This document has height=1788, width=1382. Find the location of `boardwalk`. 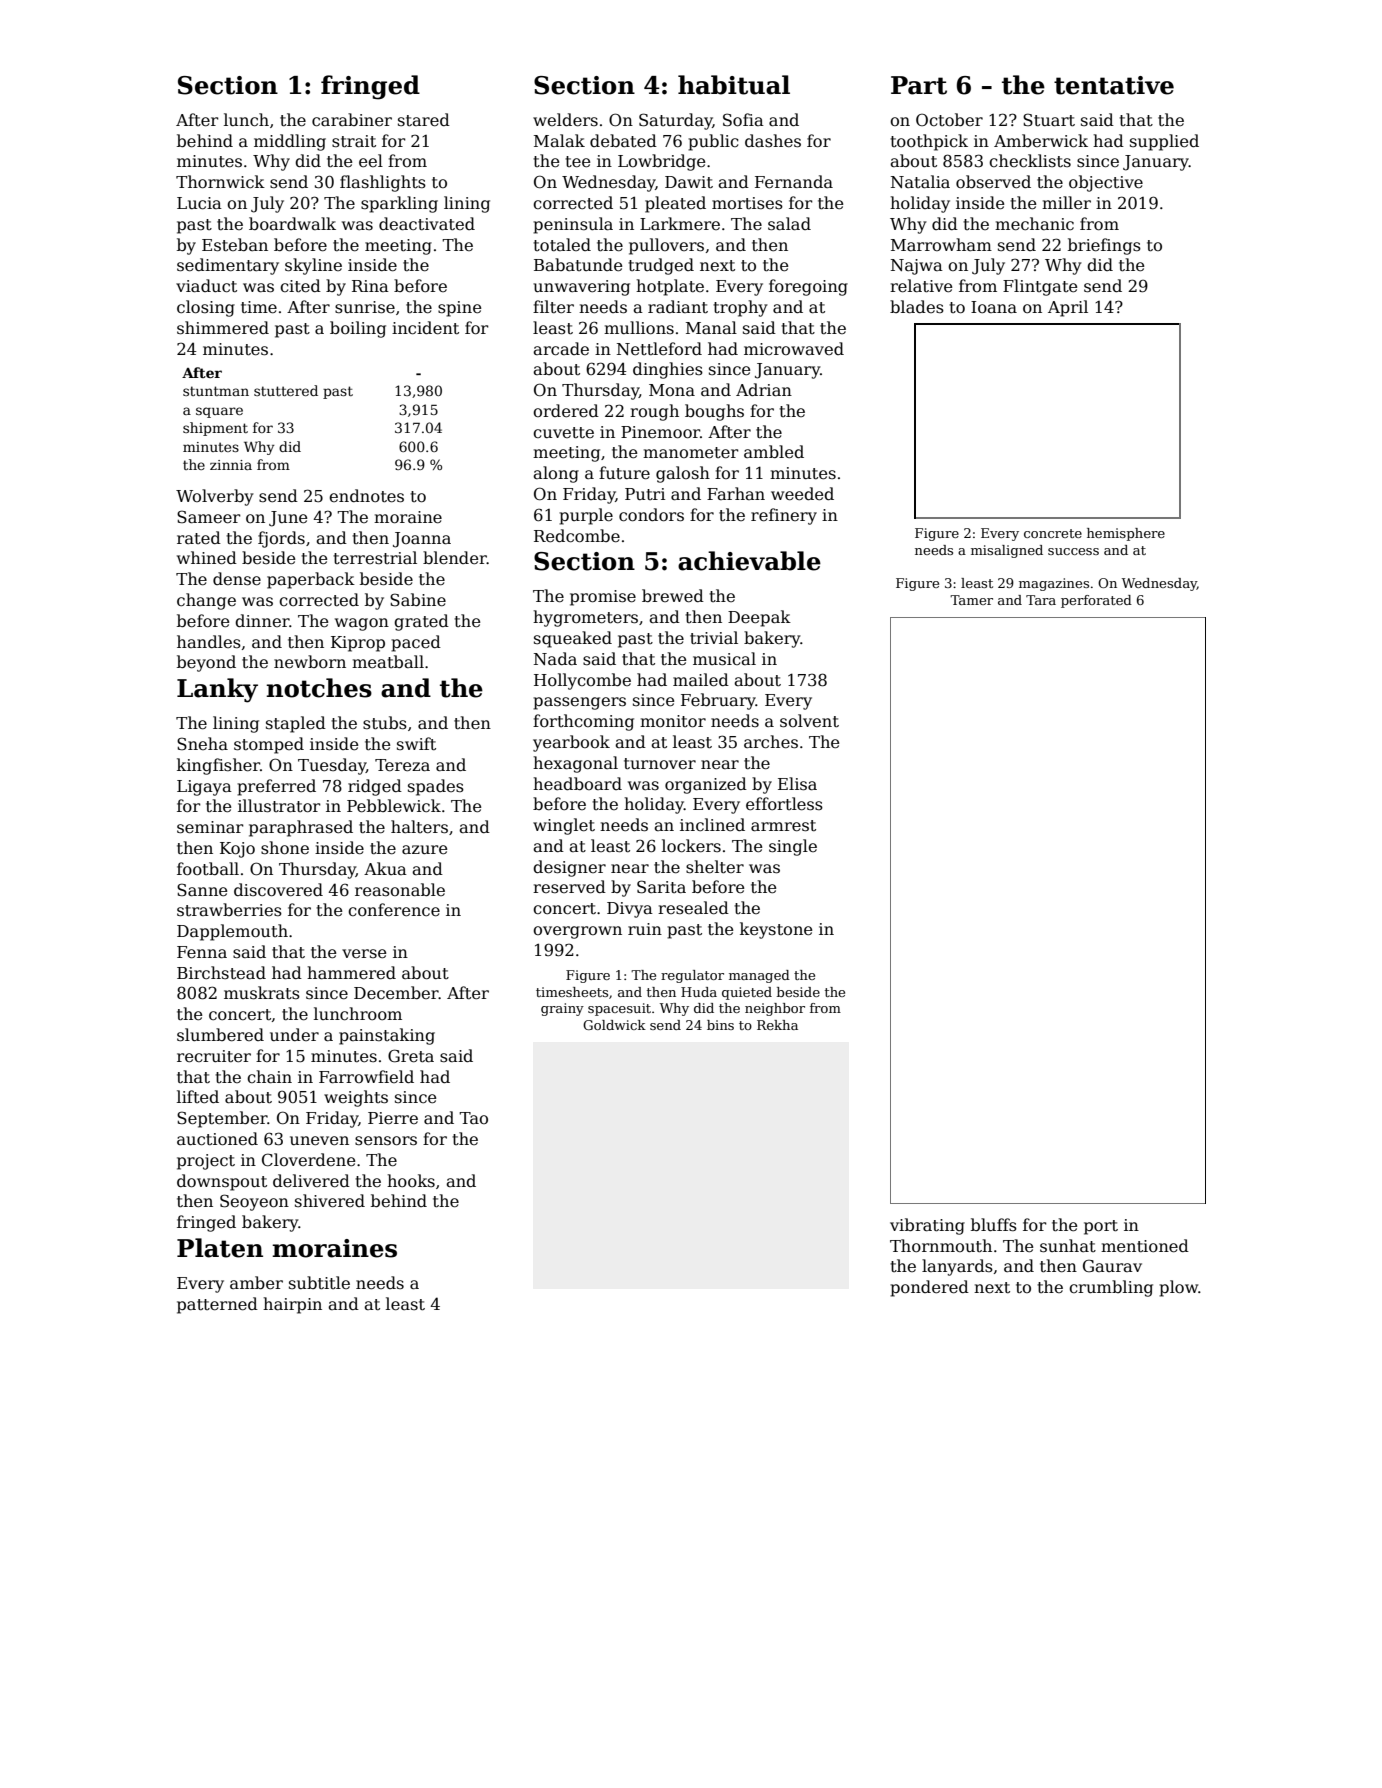

boardwalk is located at coordinates (292, 223).
